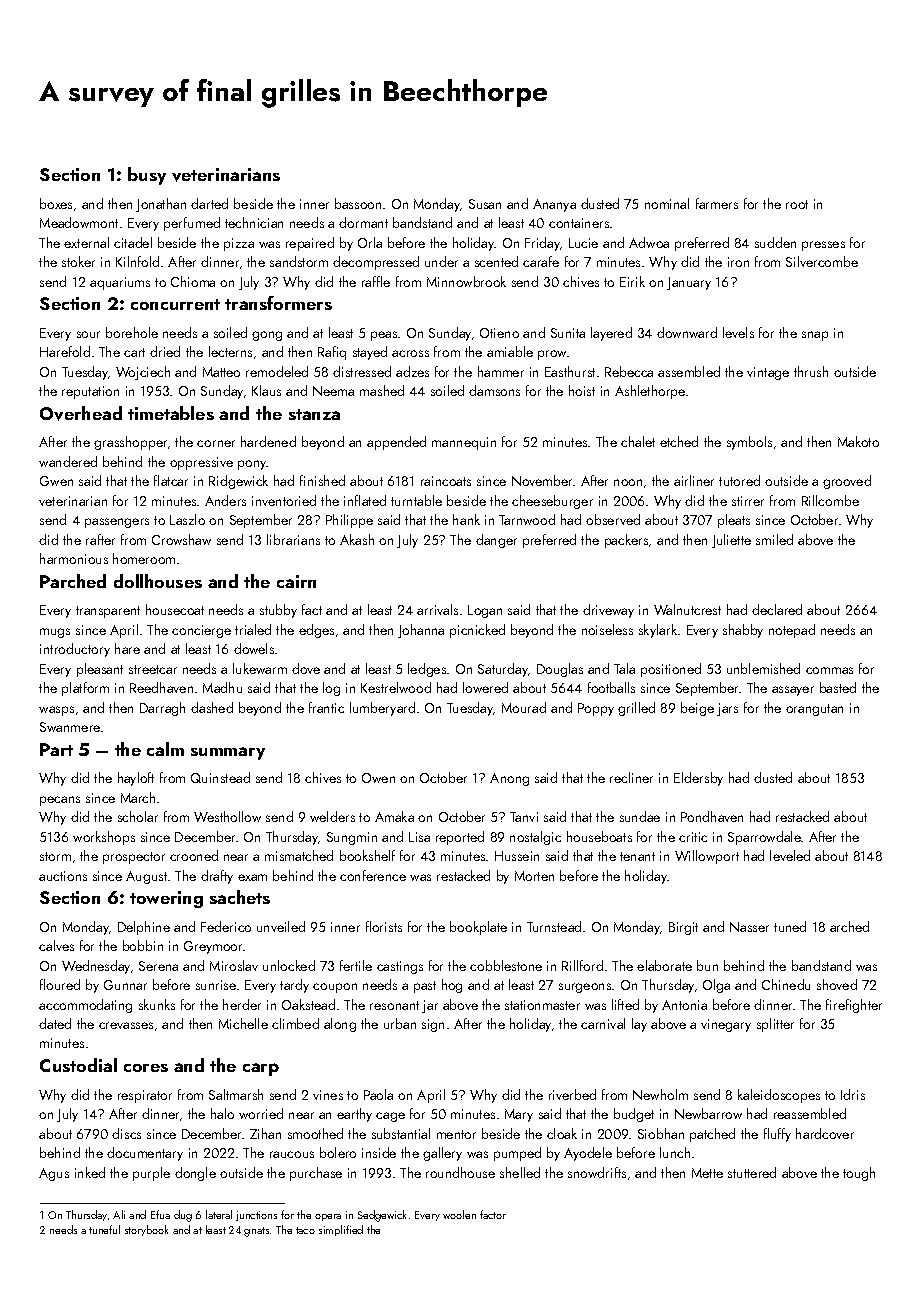  What do you see at coordinates (126, 1025) in the image?
I see `crevasses` at bounding box center [126, 1025].
